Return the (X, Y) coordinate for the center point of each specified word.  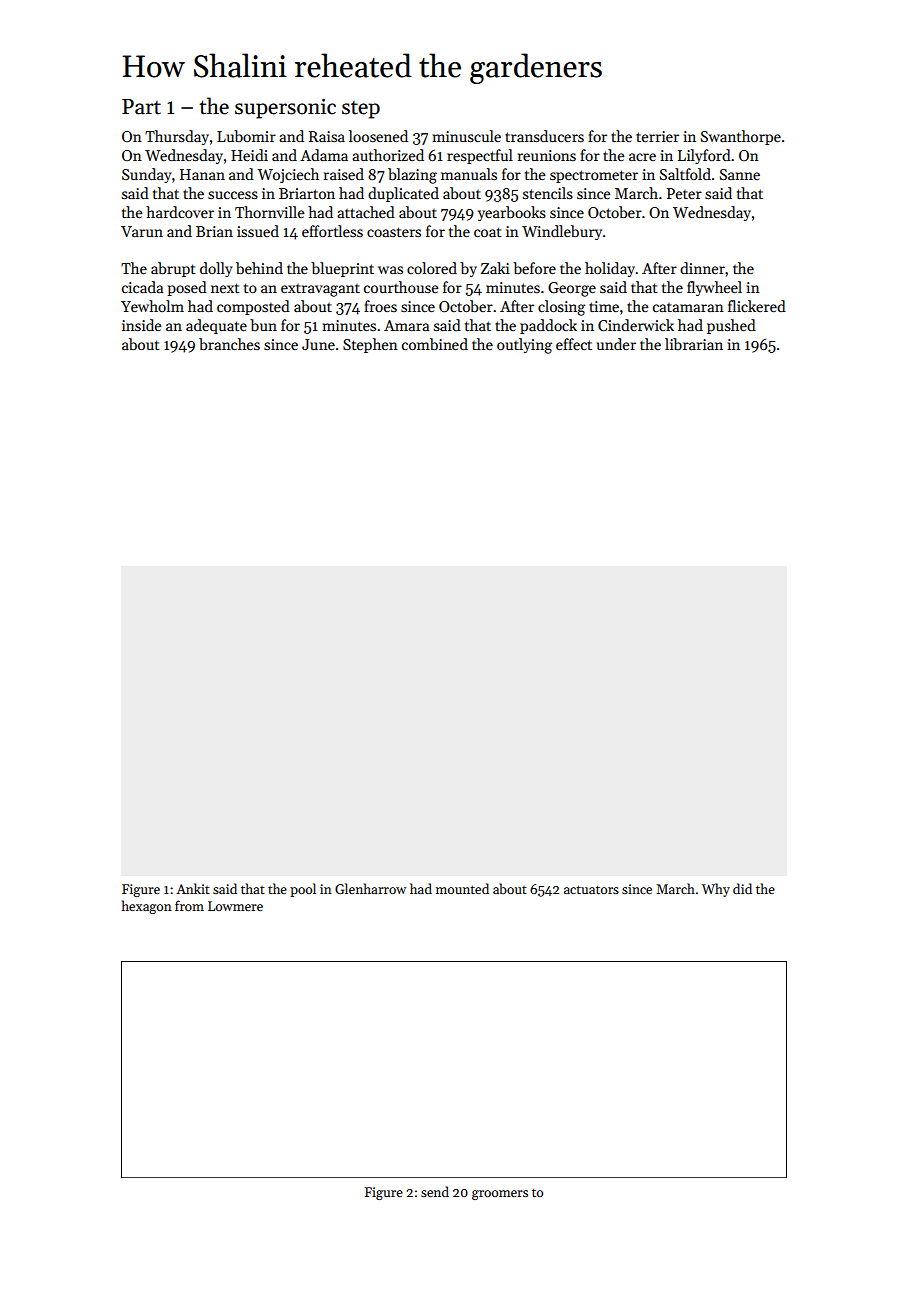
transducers (544, 136)
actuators (591, 889)
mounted (462, 888)
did (742, 888)
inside (141, 325)
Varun (142, 231)
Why (716, 890)
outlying (524, 346)
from (189, 905)
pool (303, 890)
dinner (702, 268)
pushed (731, 326)
